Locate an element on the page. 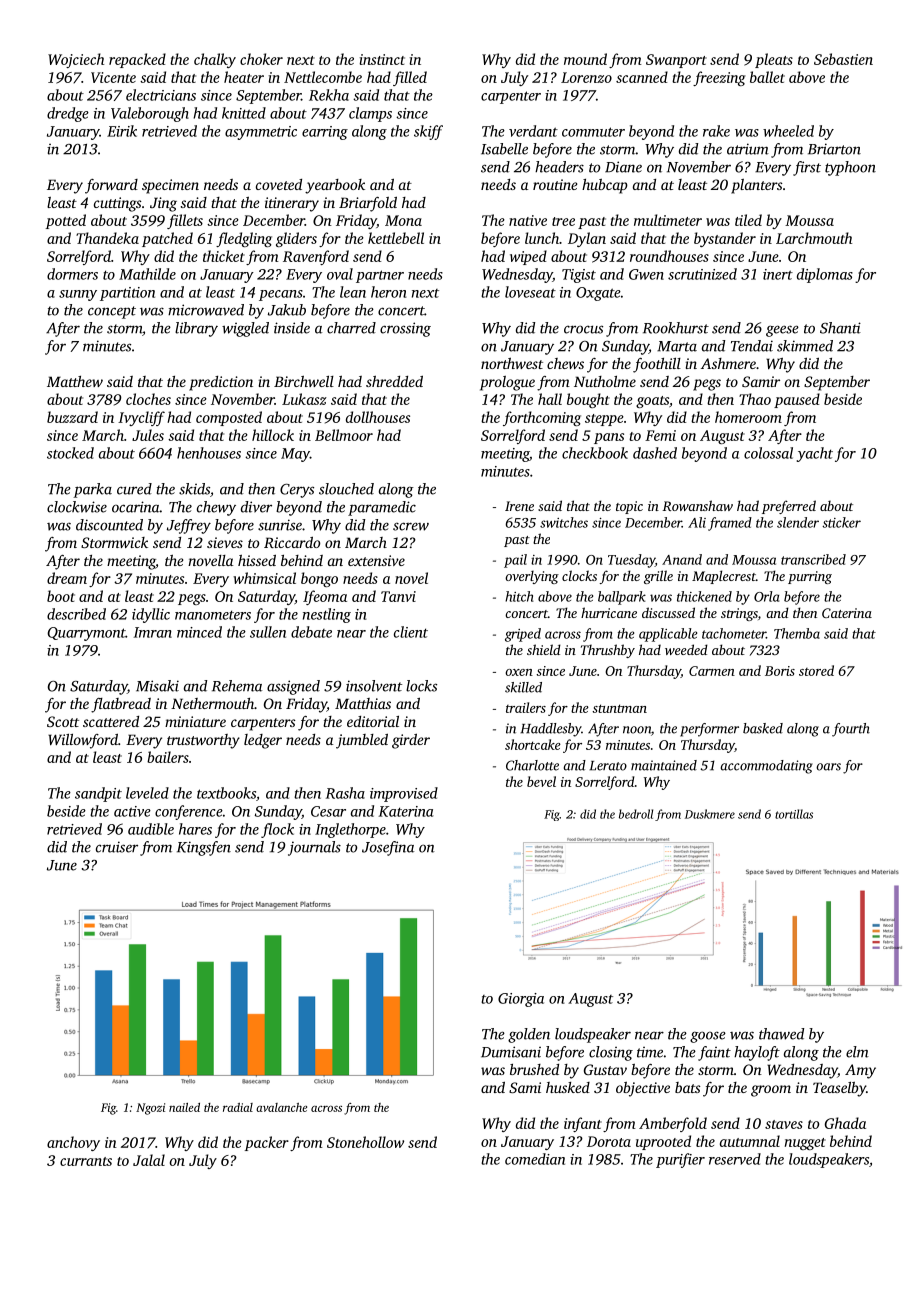 This document has width=924, height=1314. Scott is located at coordinates (63, 721).
